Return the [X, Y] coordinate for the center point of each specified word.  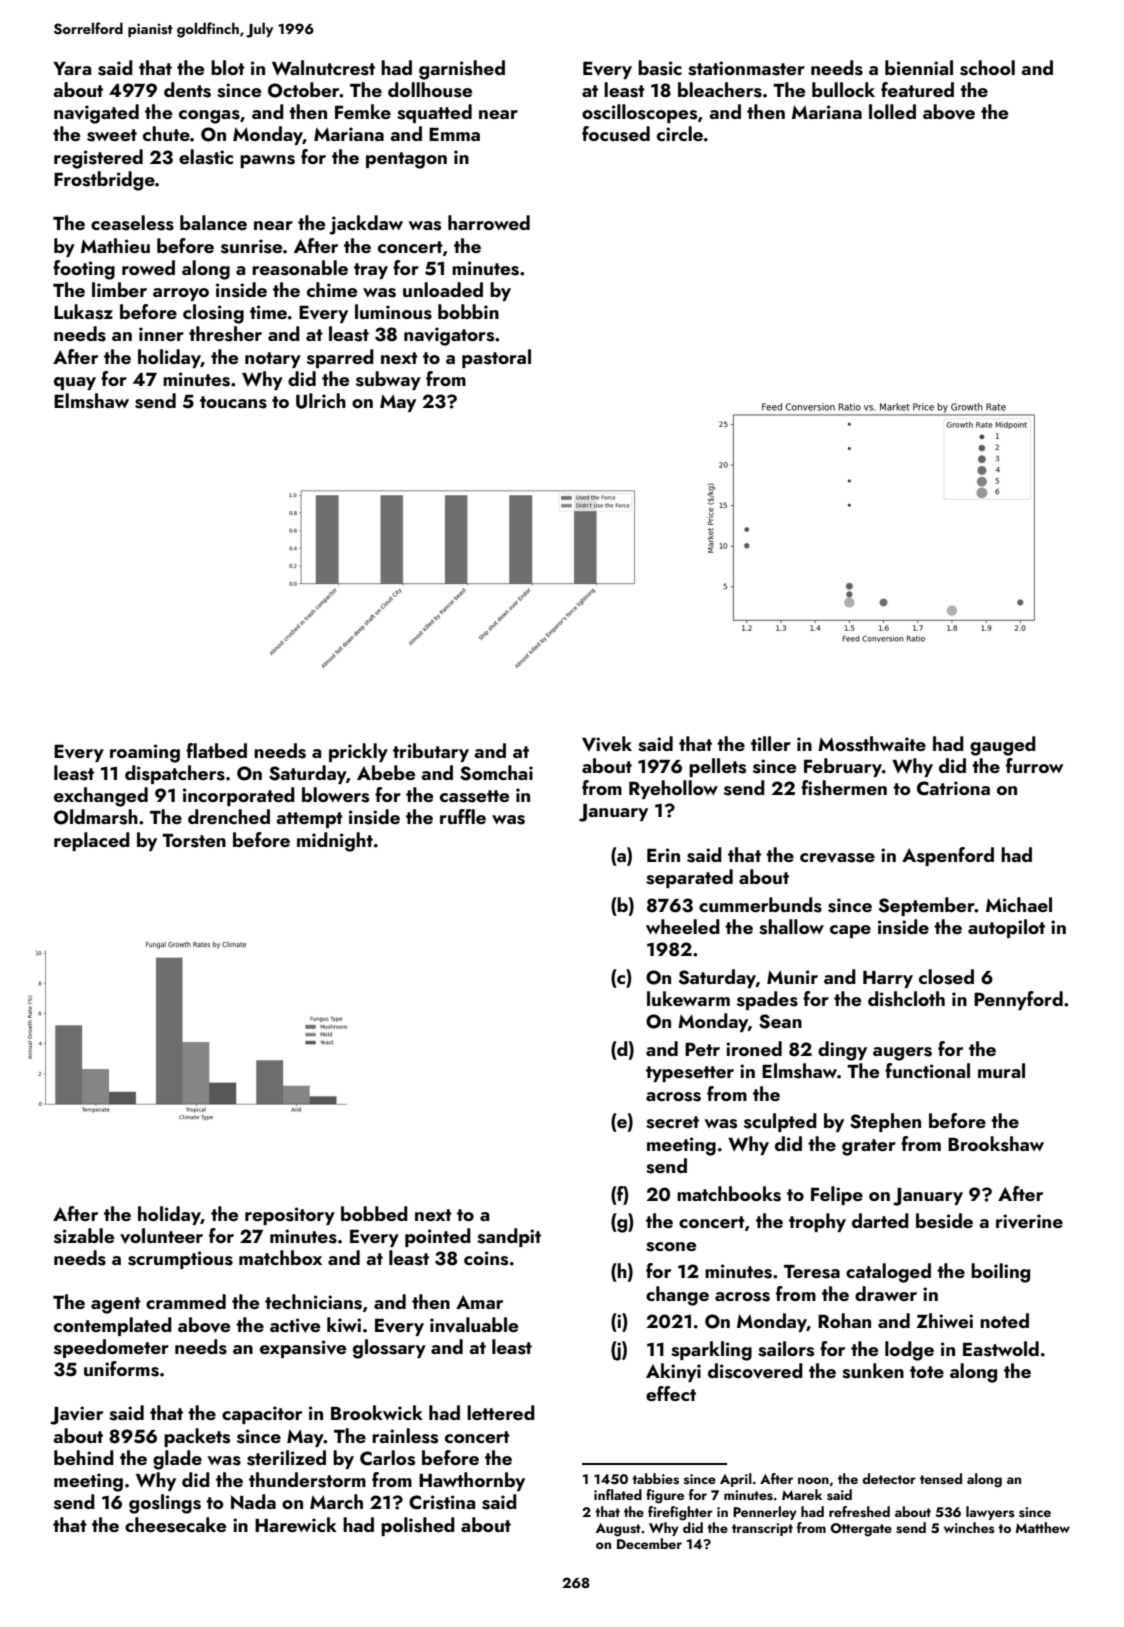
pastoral [496, 358]
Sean [780, 1021]
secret [672, 1122]
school [987, 68]
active [295, 1325]
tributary [431, 752]
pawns [267, 161]
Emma [454, 134]
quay [75, 383]
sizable [84, 1236]
